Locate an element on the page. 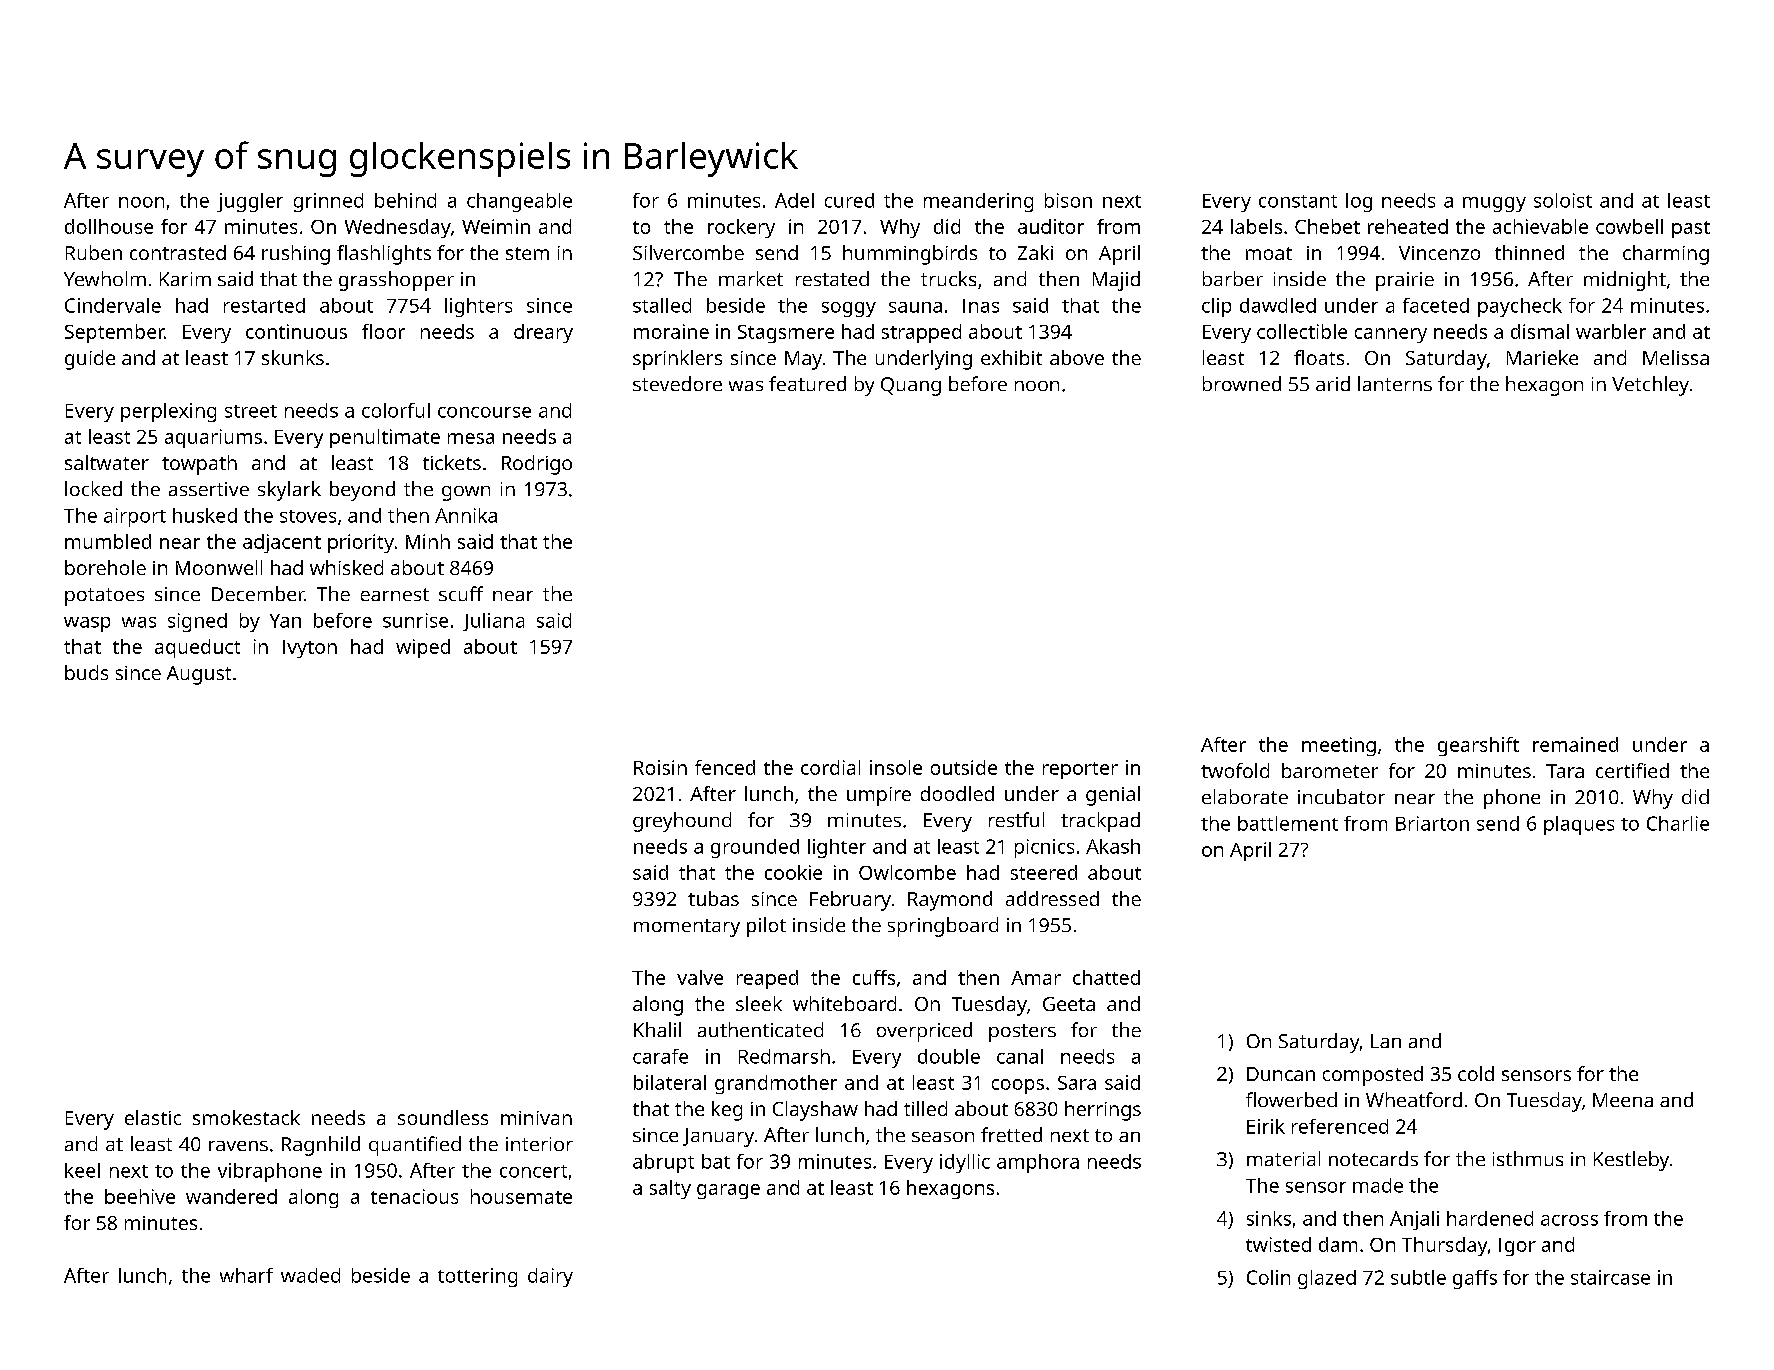  skunks is located at coordinates (293, 357).
